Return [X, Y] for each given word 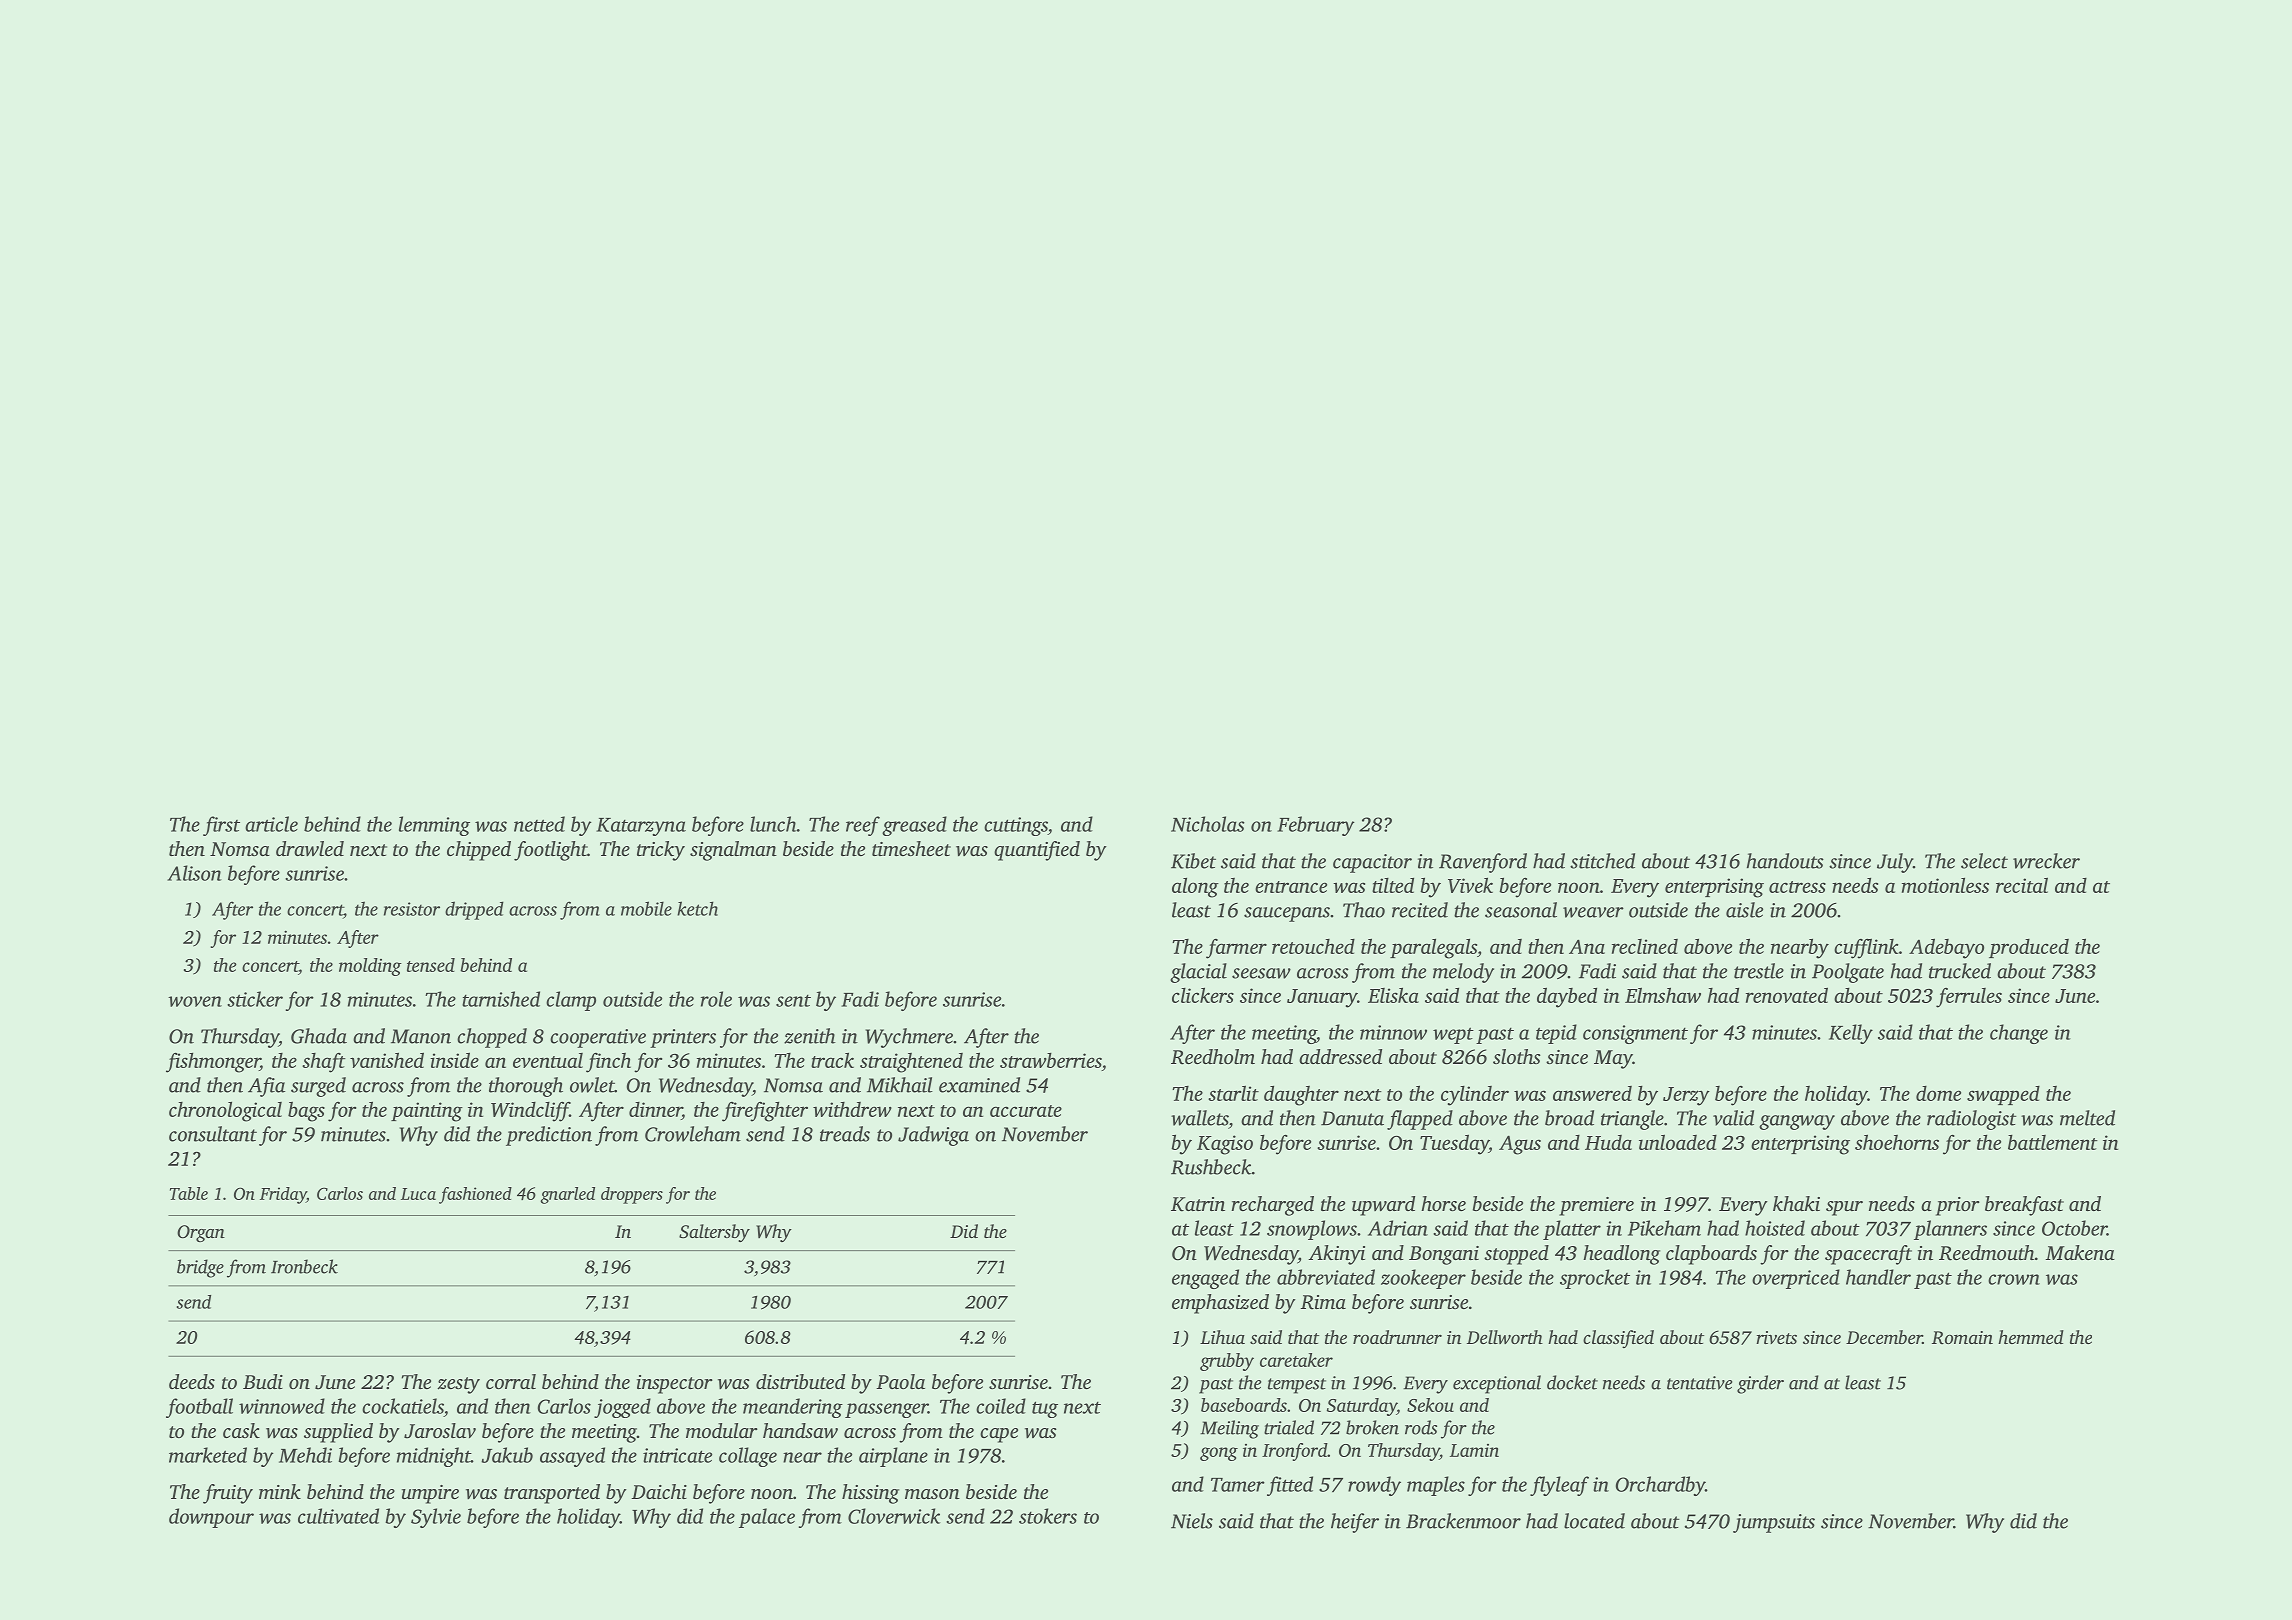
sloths [1517, 1056]
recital [2022, 885]
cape [999, 1435]
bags [306, 1111]
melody [1463, 973]
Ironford [1294, 1452]
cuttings [1016, 826]
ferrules [1969, 998]
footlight [551, 851]
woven [195, 1001]
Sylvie [436, 1518]
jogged [622, 1408]
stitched [1602, 861]
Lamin [1474, 1450]
